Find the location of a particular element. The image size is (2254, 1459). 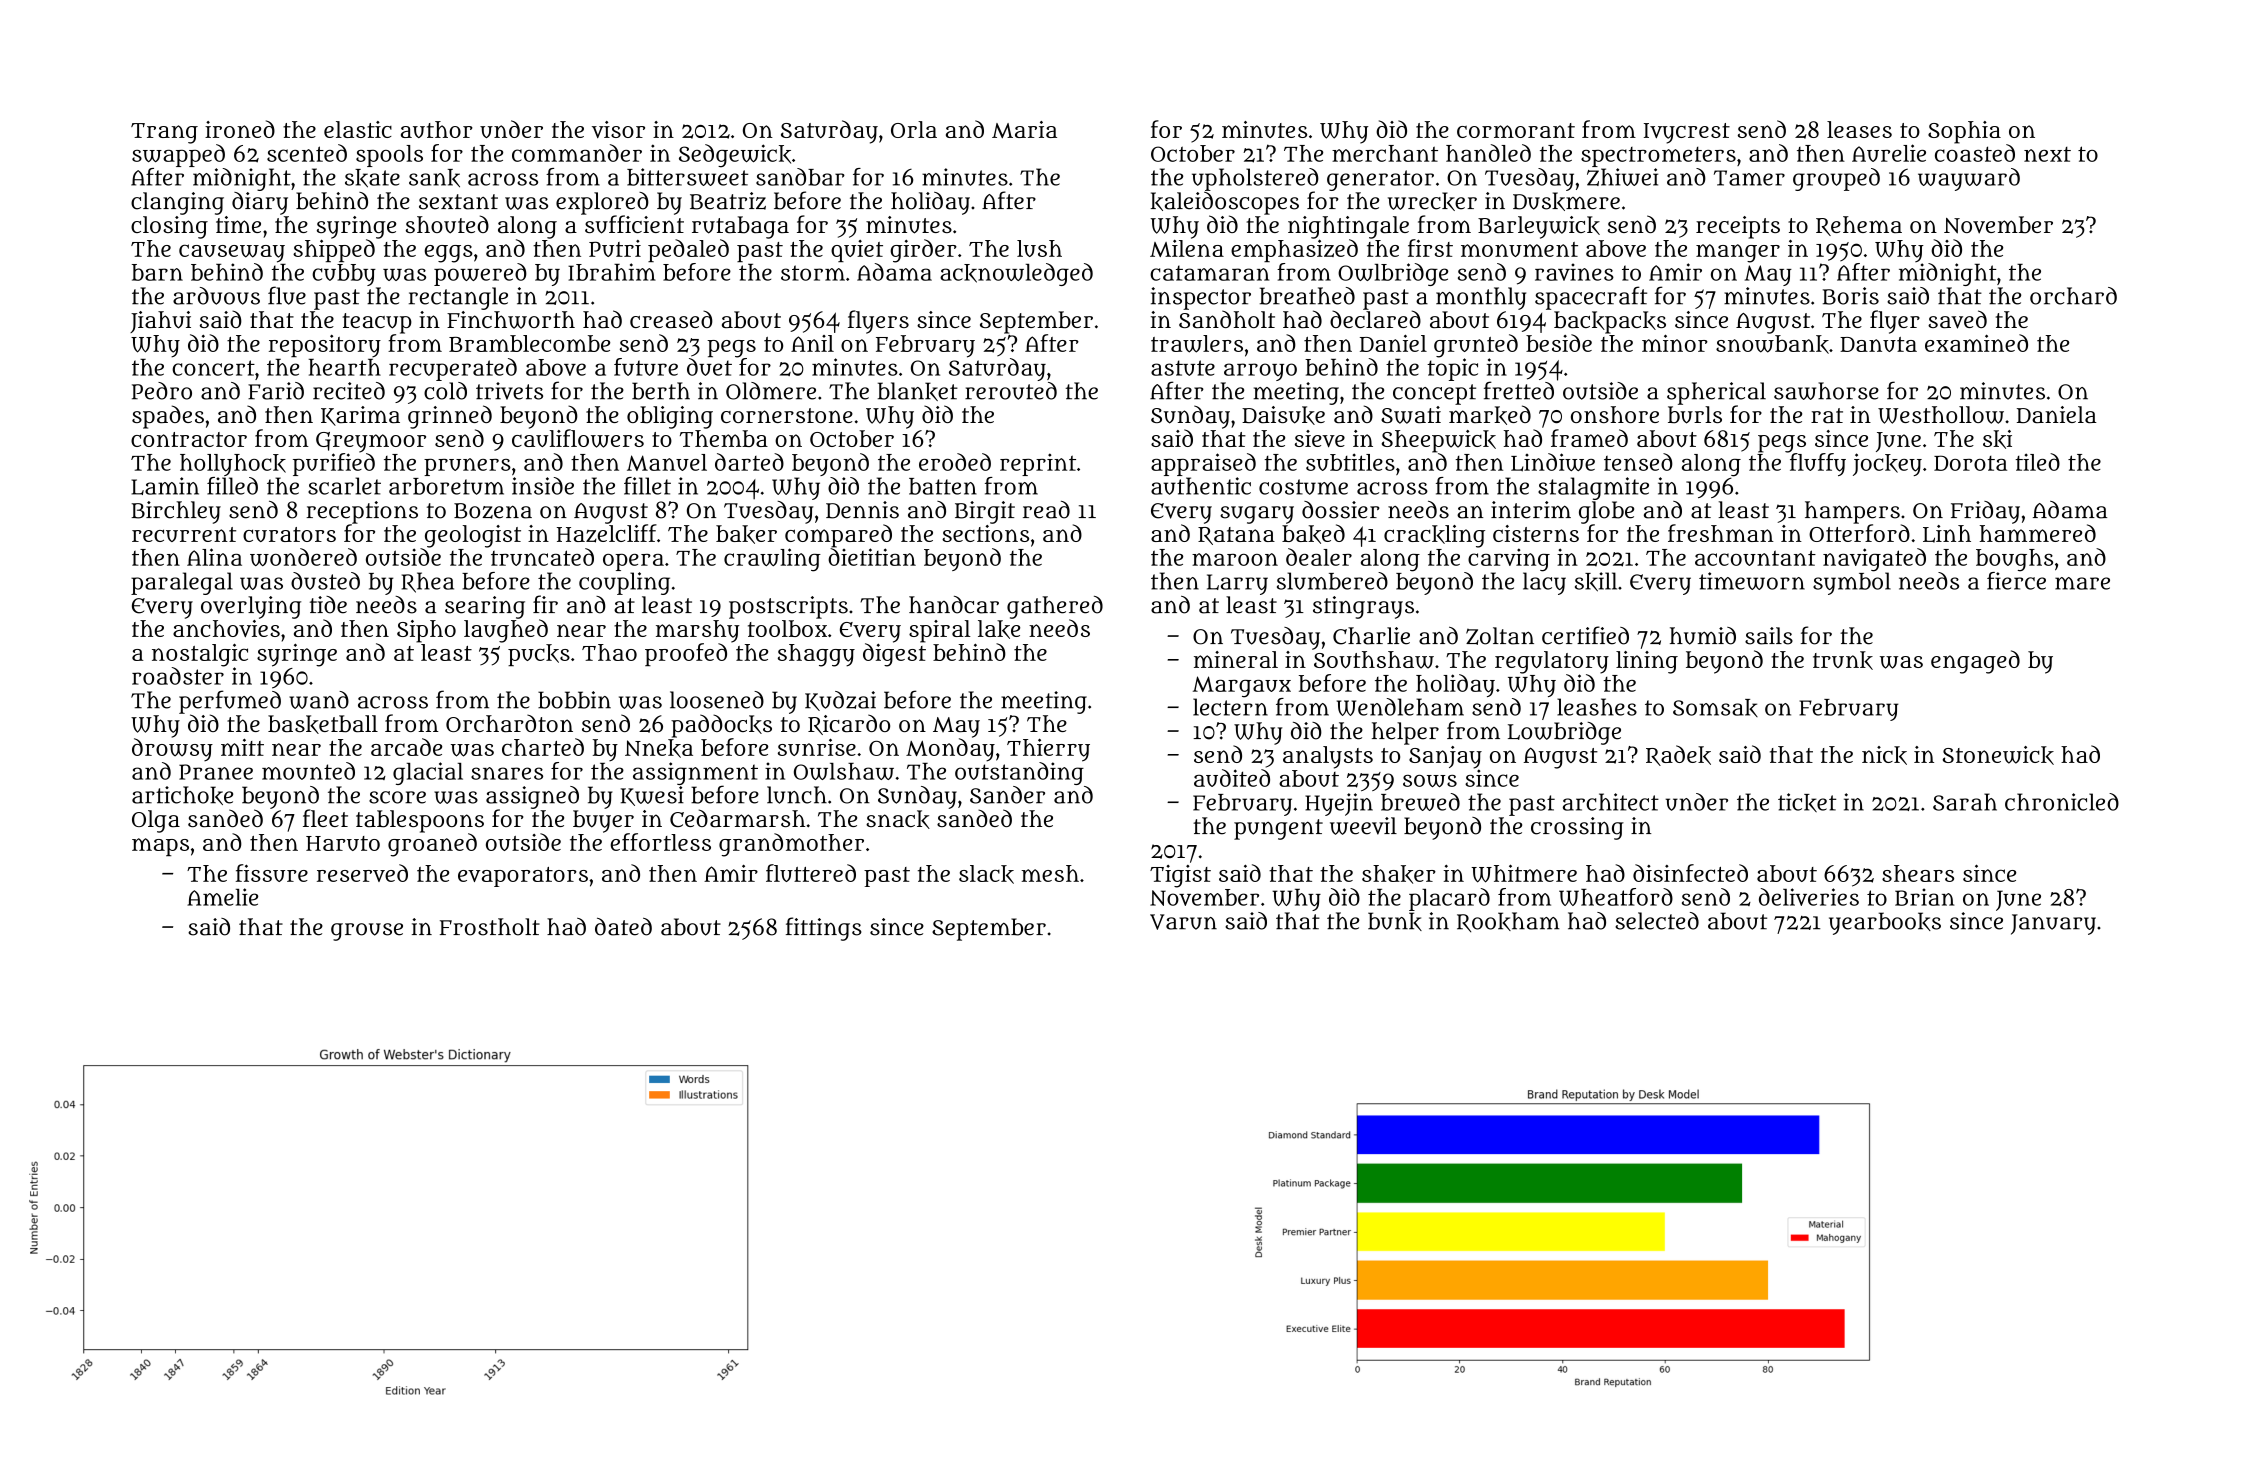

Rookham is located at coordinates (1508, 922).
